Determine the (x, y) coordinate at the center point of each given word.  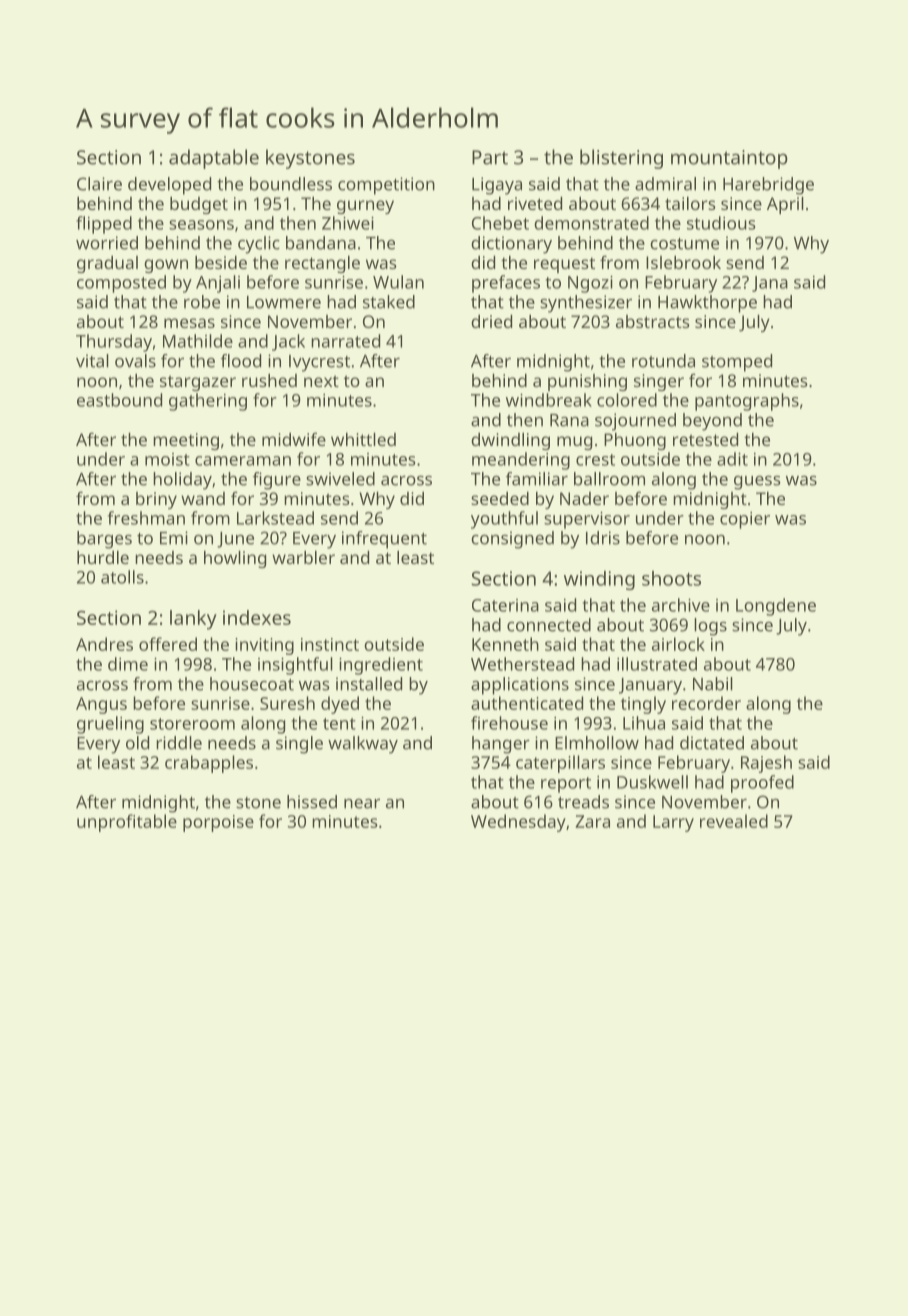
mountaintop (729, 159)
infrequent (384, 540)
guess (757, 483)
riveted (535, 203)
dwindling (510, 441)
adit (732, 459)
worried (107, 243)
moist (167, 459)
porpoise (218, 823)
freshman (146, 518)
